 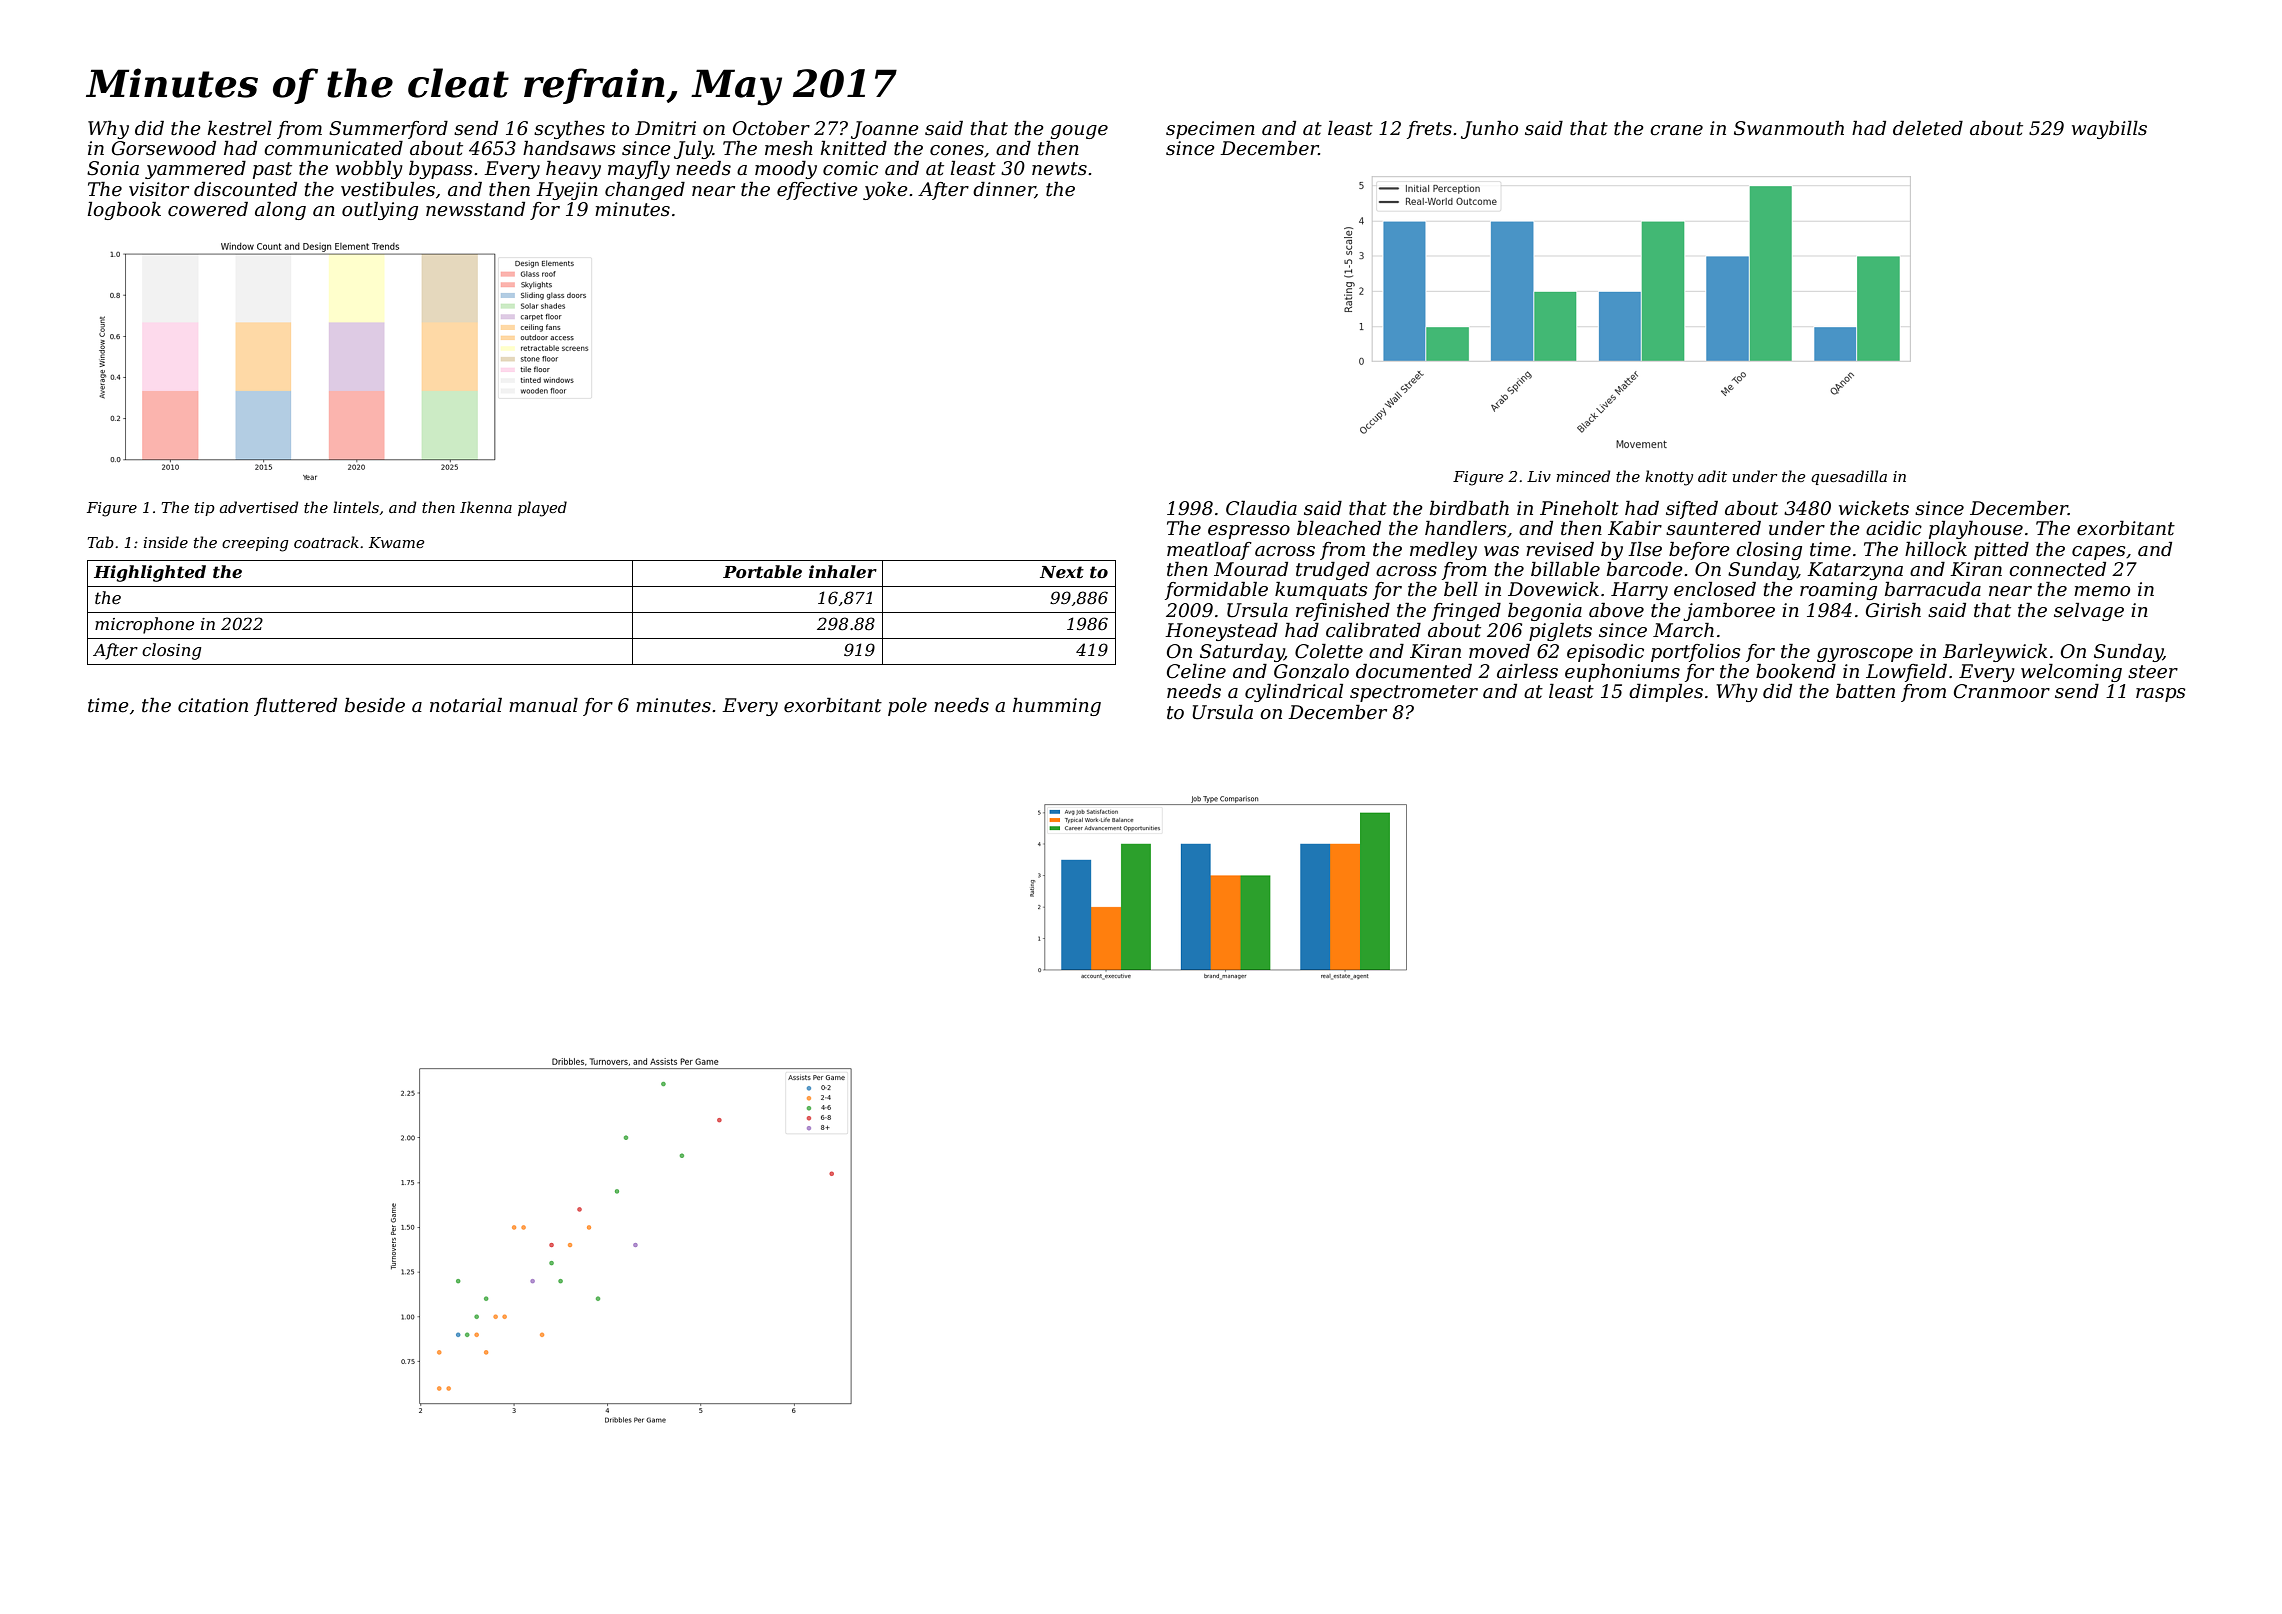 What do you see at coordinates (542, 509) in the screenshot?
I see `played` at bounding box center [542, 509].
